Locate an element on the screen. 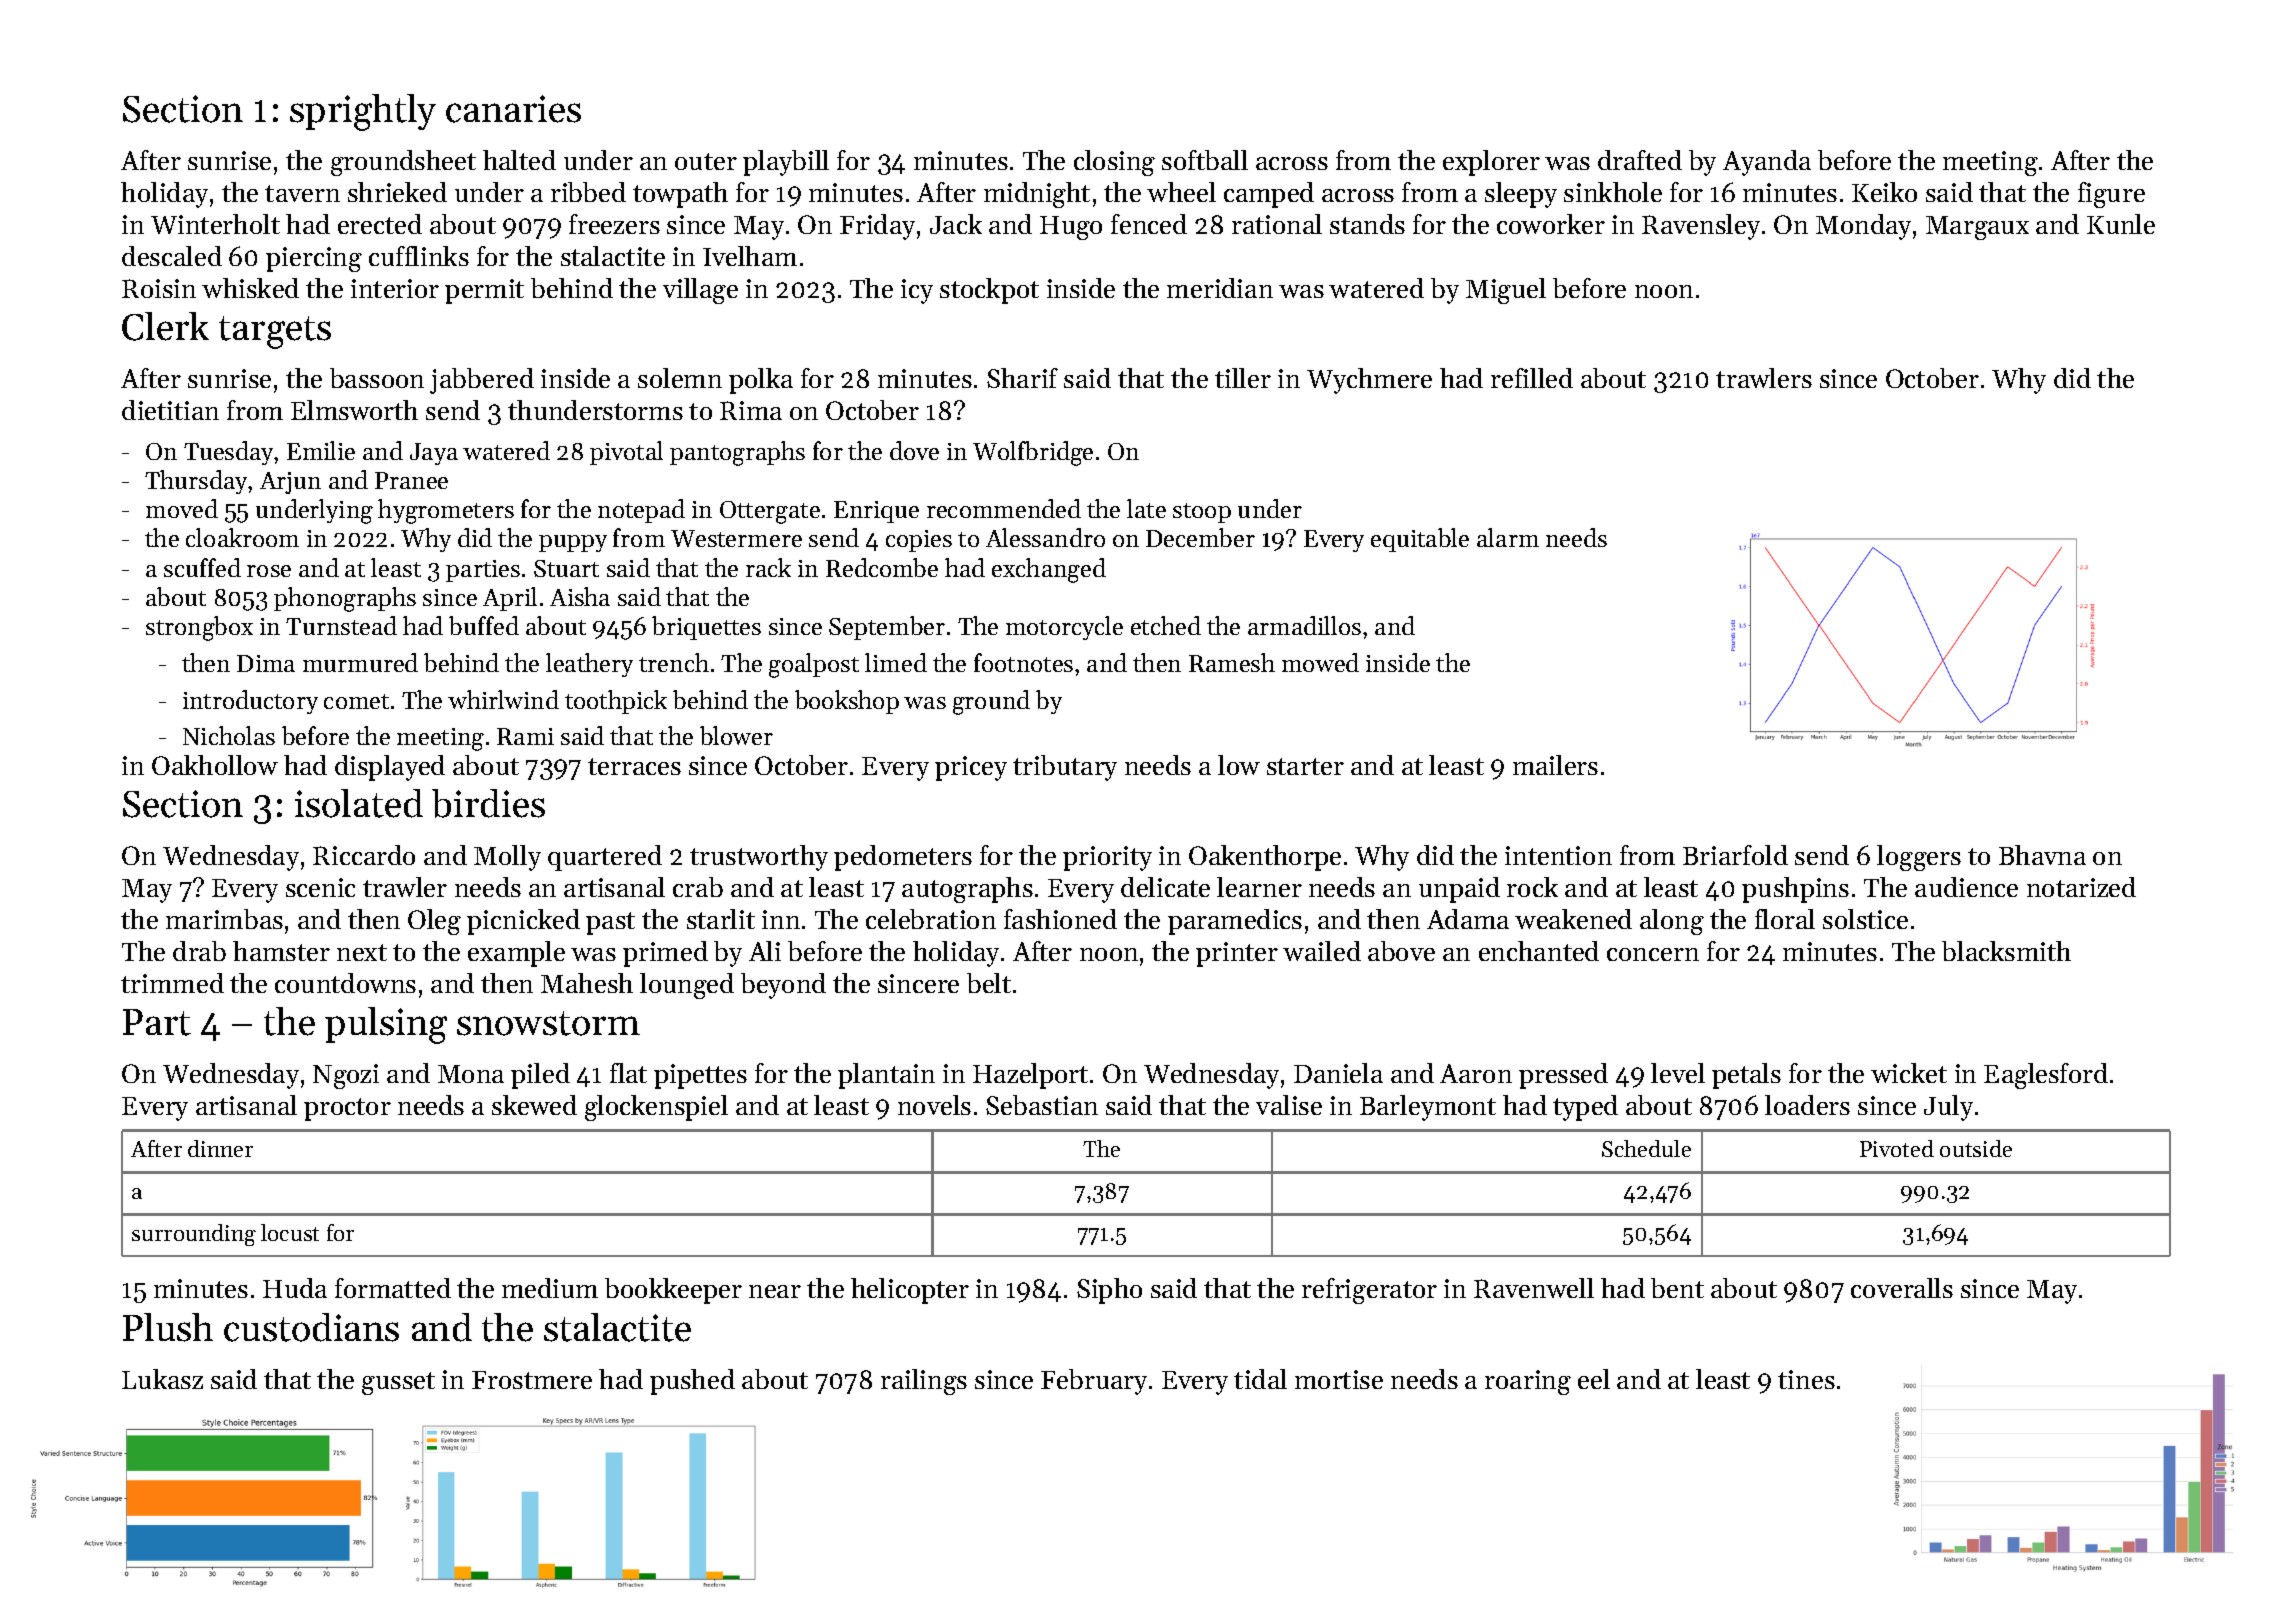 The width and height of the screenshot is (2292, 1620). example is located at coordinates (516, 954).
